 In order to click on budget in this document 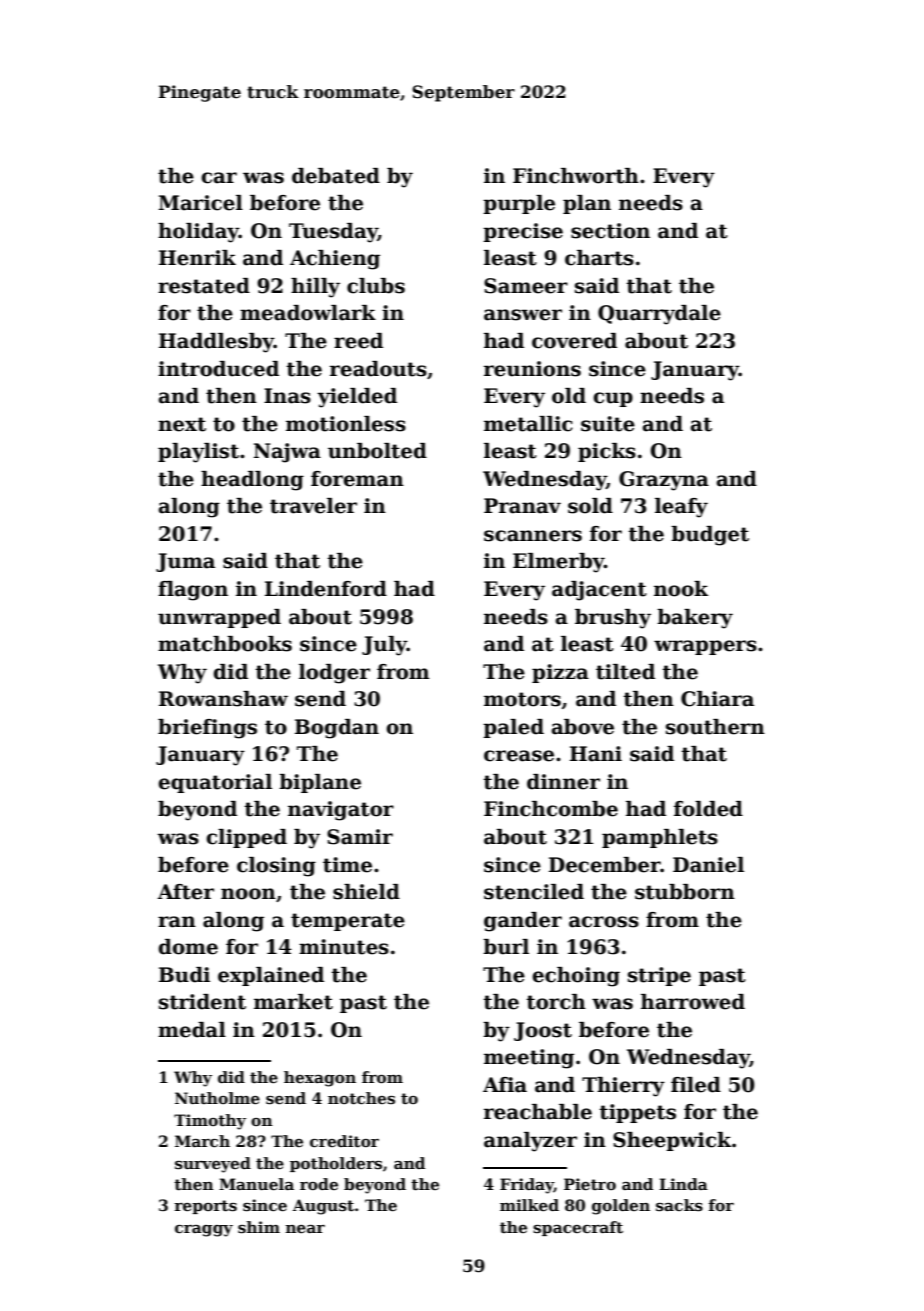, I will do `click(710, 536)`.
